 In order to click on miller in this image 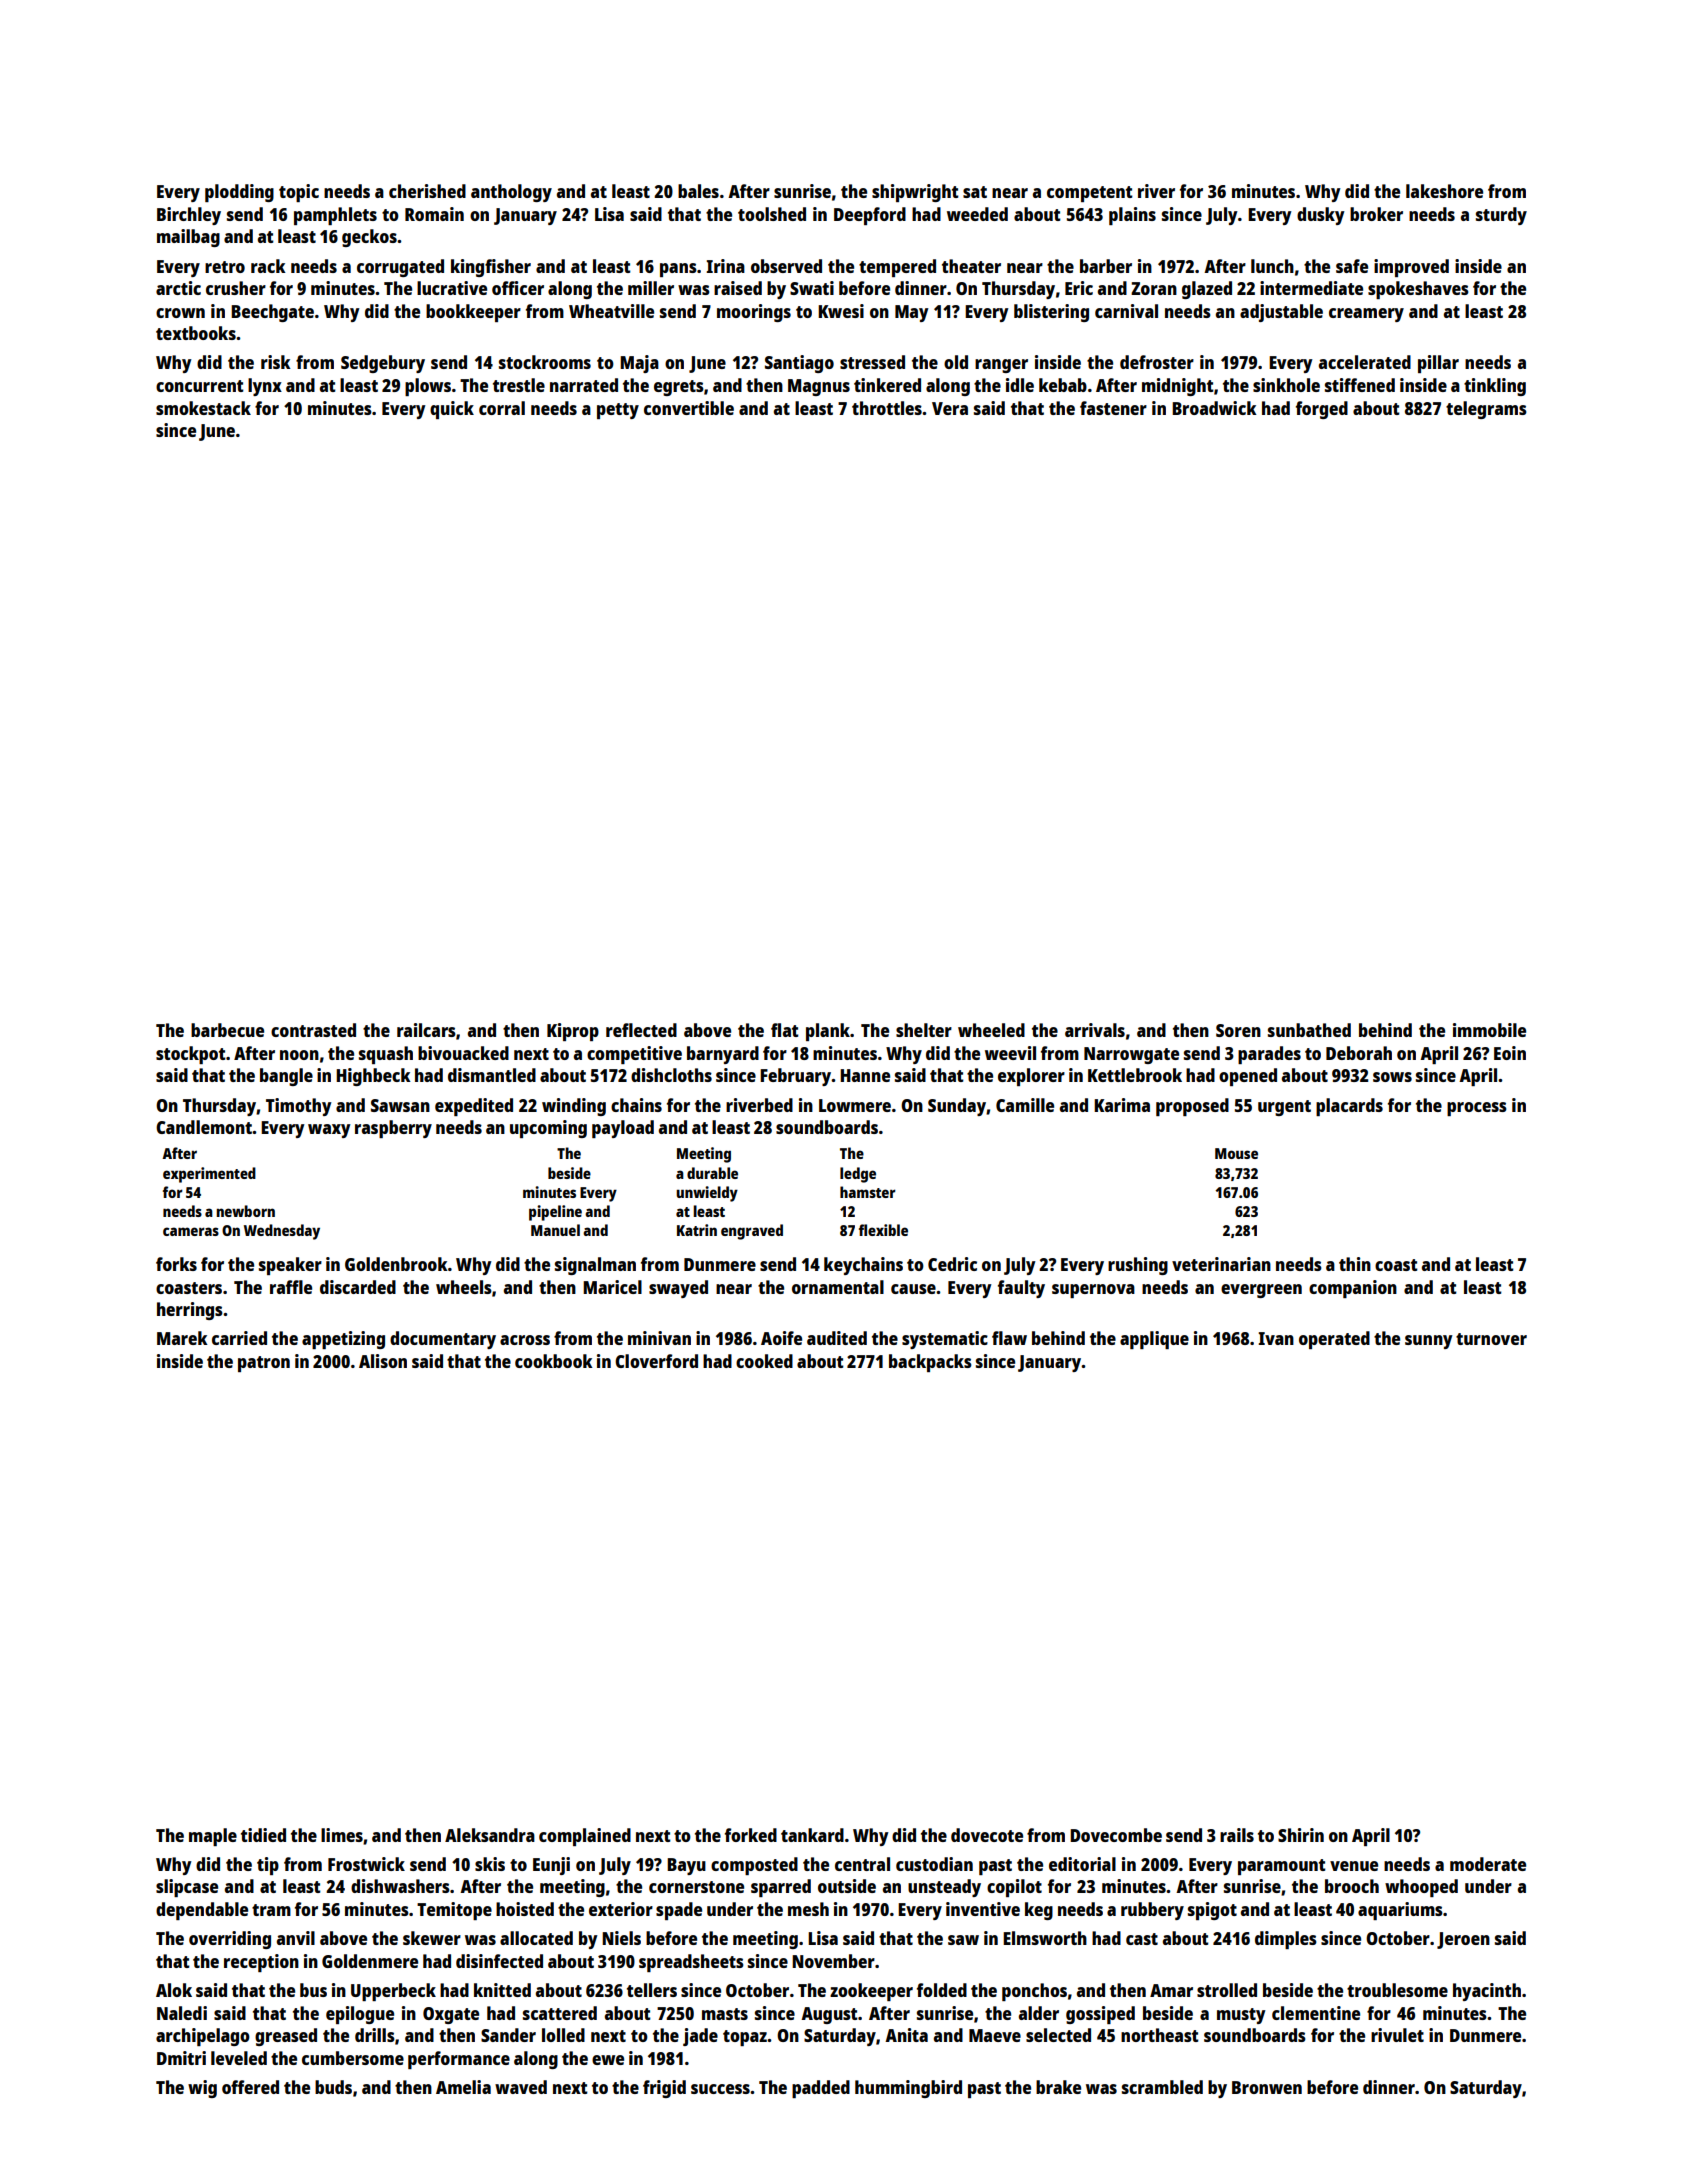, I will do `click(651, 288)`.
